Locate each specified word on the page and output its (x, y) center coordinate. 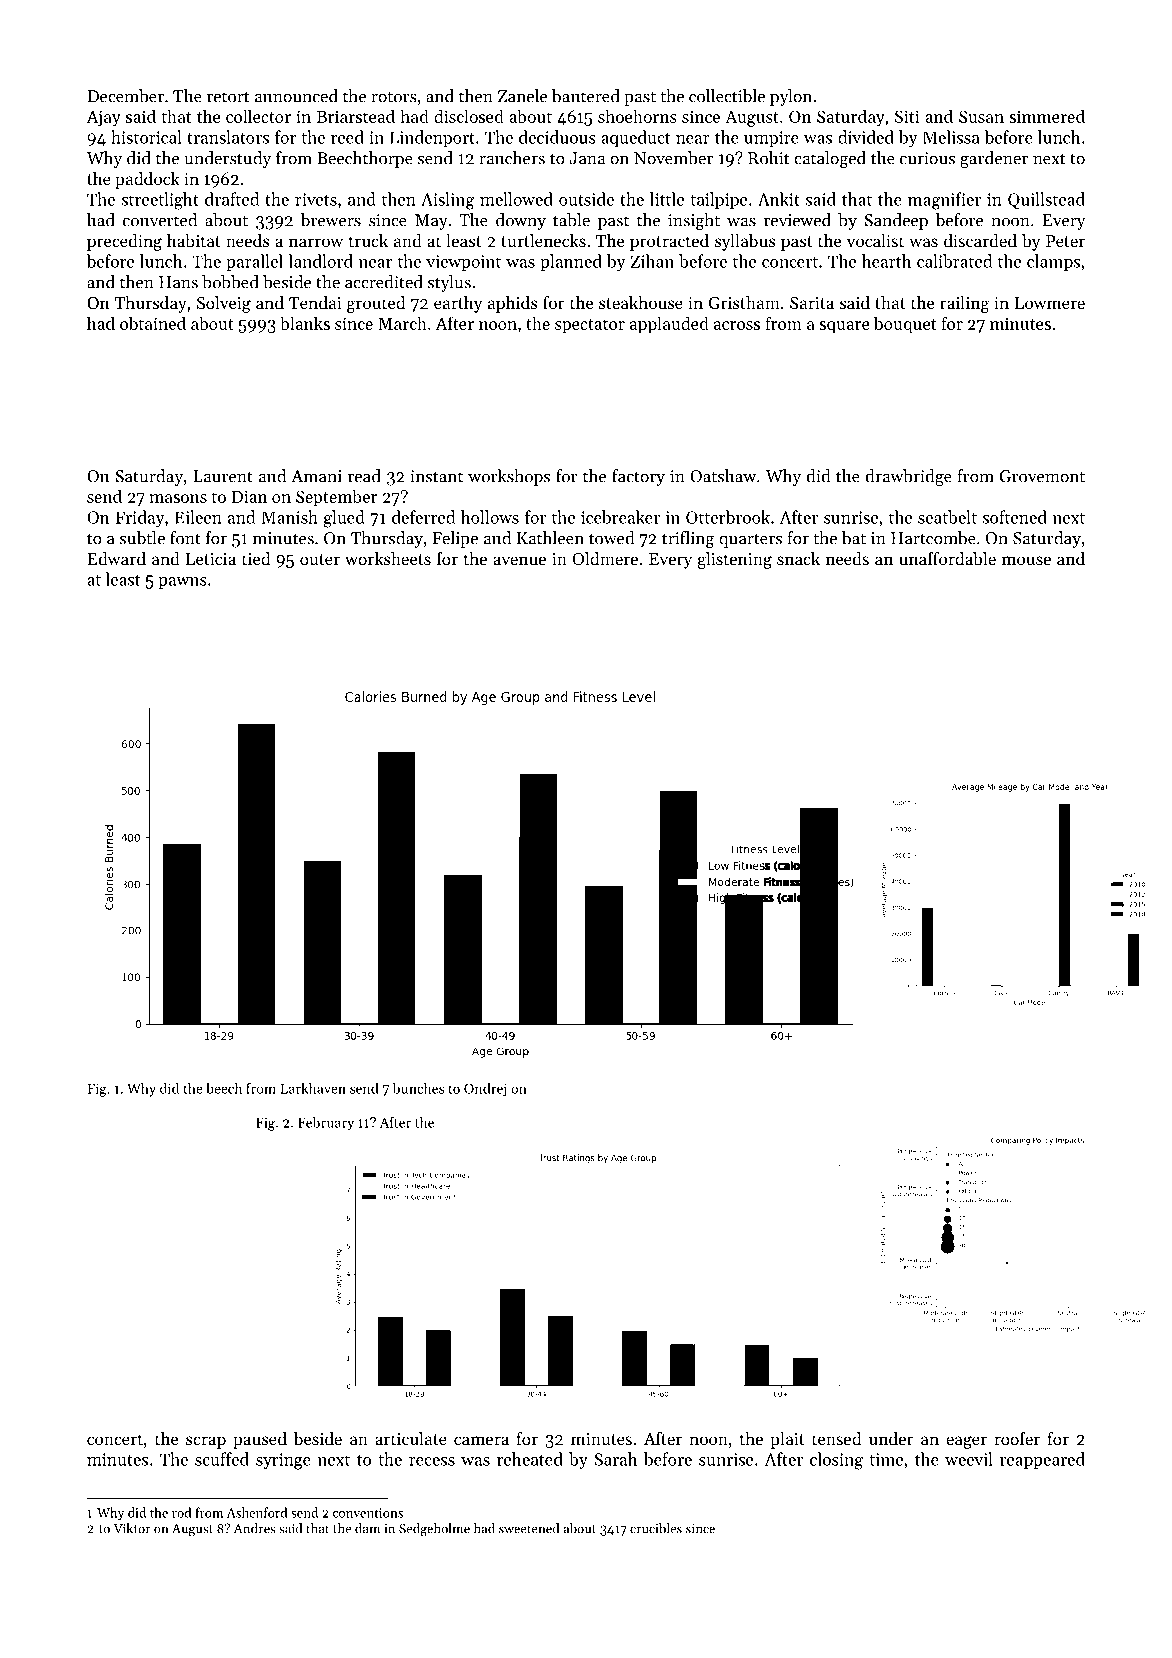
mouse (1026, 560)
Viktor (132, 1528)
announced (296, 96)
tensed (836, 1438)
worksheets (388, 558)
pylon (791, 97)
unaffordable (947, 558)
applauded (669, 325)
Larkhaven (313, 1088)
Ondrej (485, 1090)
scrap (206, 1442)
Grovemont (1042, 476)
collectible (727, 96)
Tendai (315, 302)
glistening (735, 560)
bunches (418, 1088)
